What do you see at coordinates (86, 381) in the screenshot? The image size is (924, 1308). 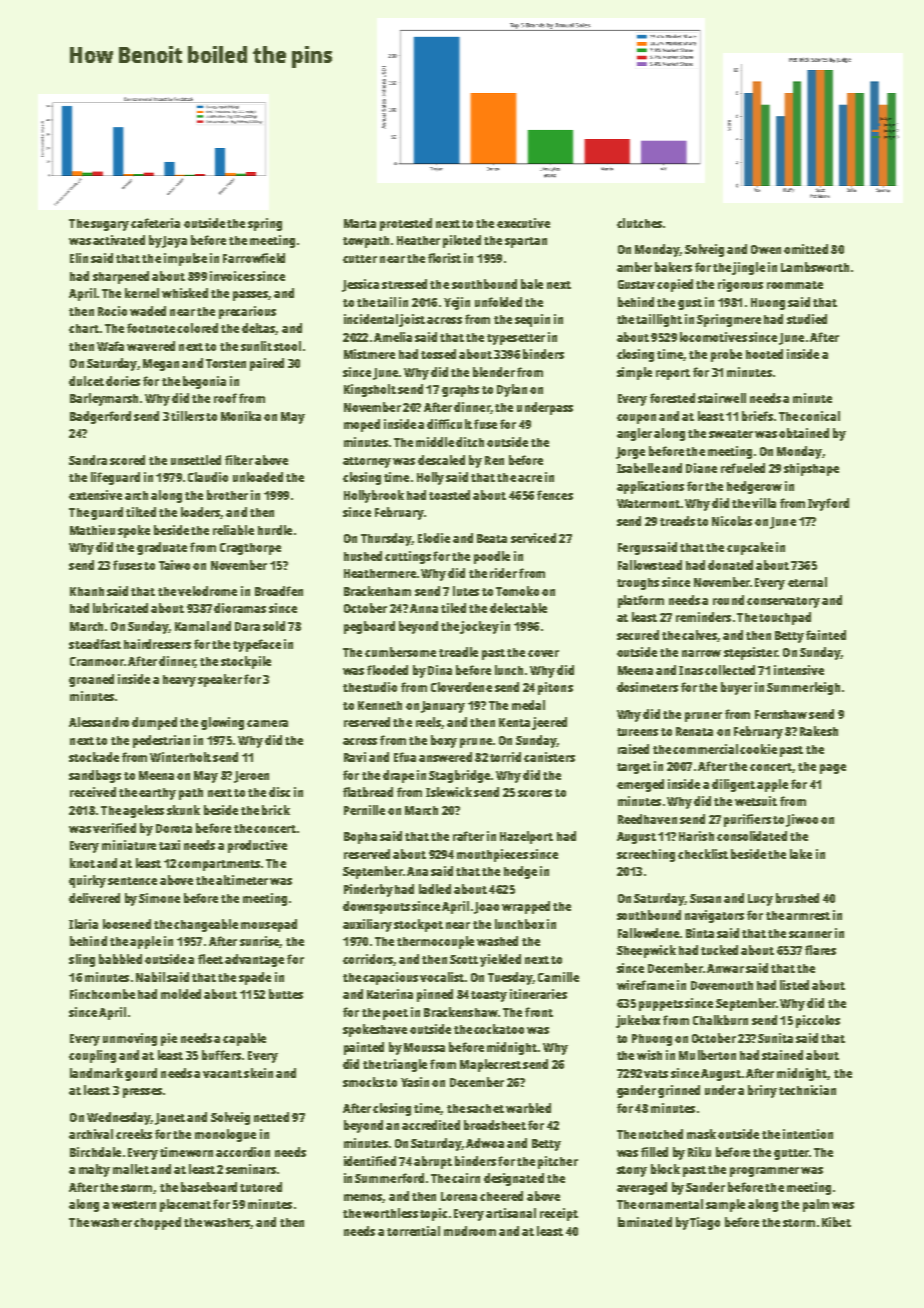 I see `dulcet` at bounding box center [86, 381].
